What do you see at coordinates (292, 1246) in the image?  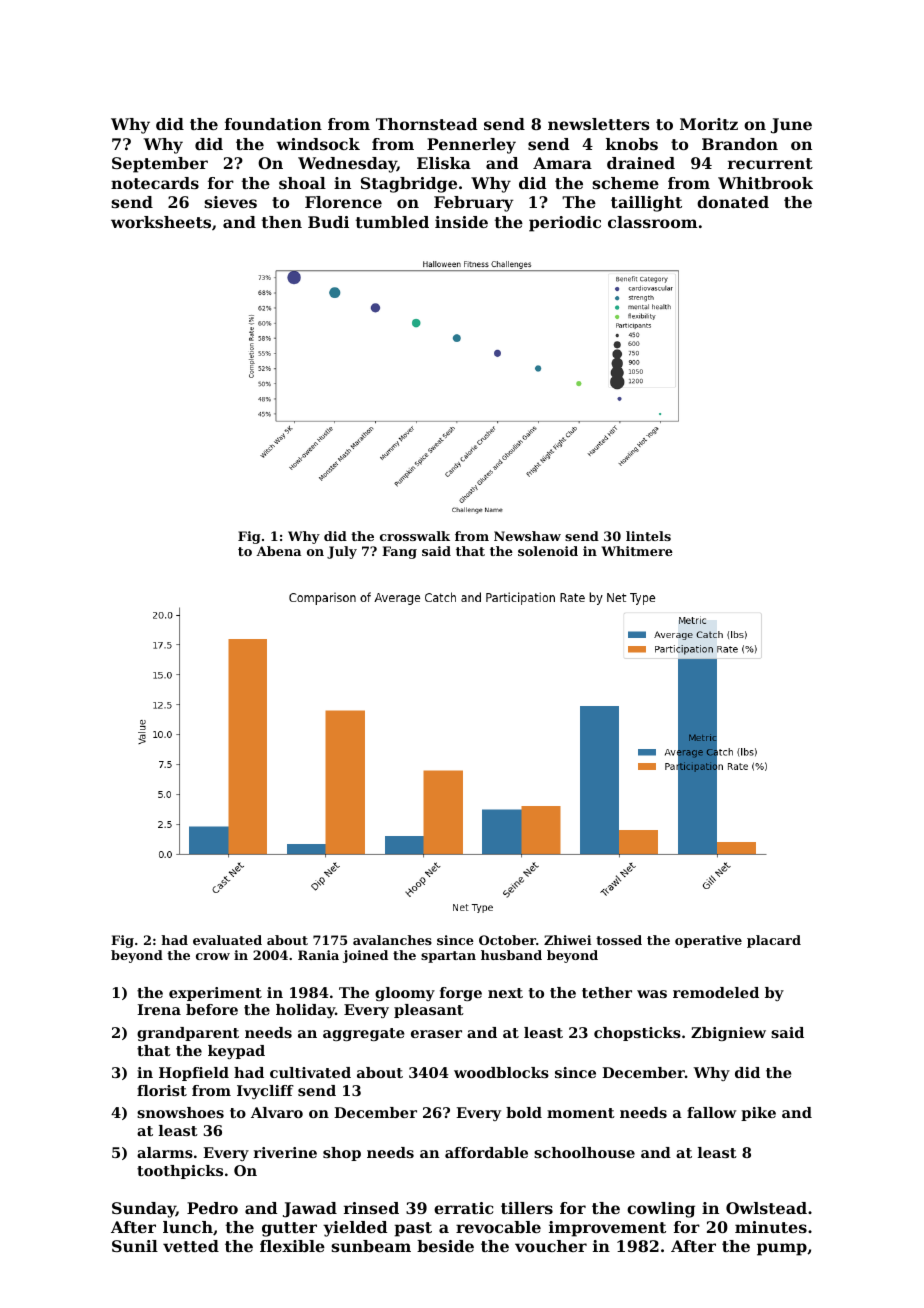 I see `flexible` at bounding box center [292, 1246].
